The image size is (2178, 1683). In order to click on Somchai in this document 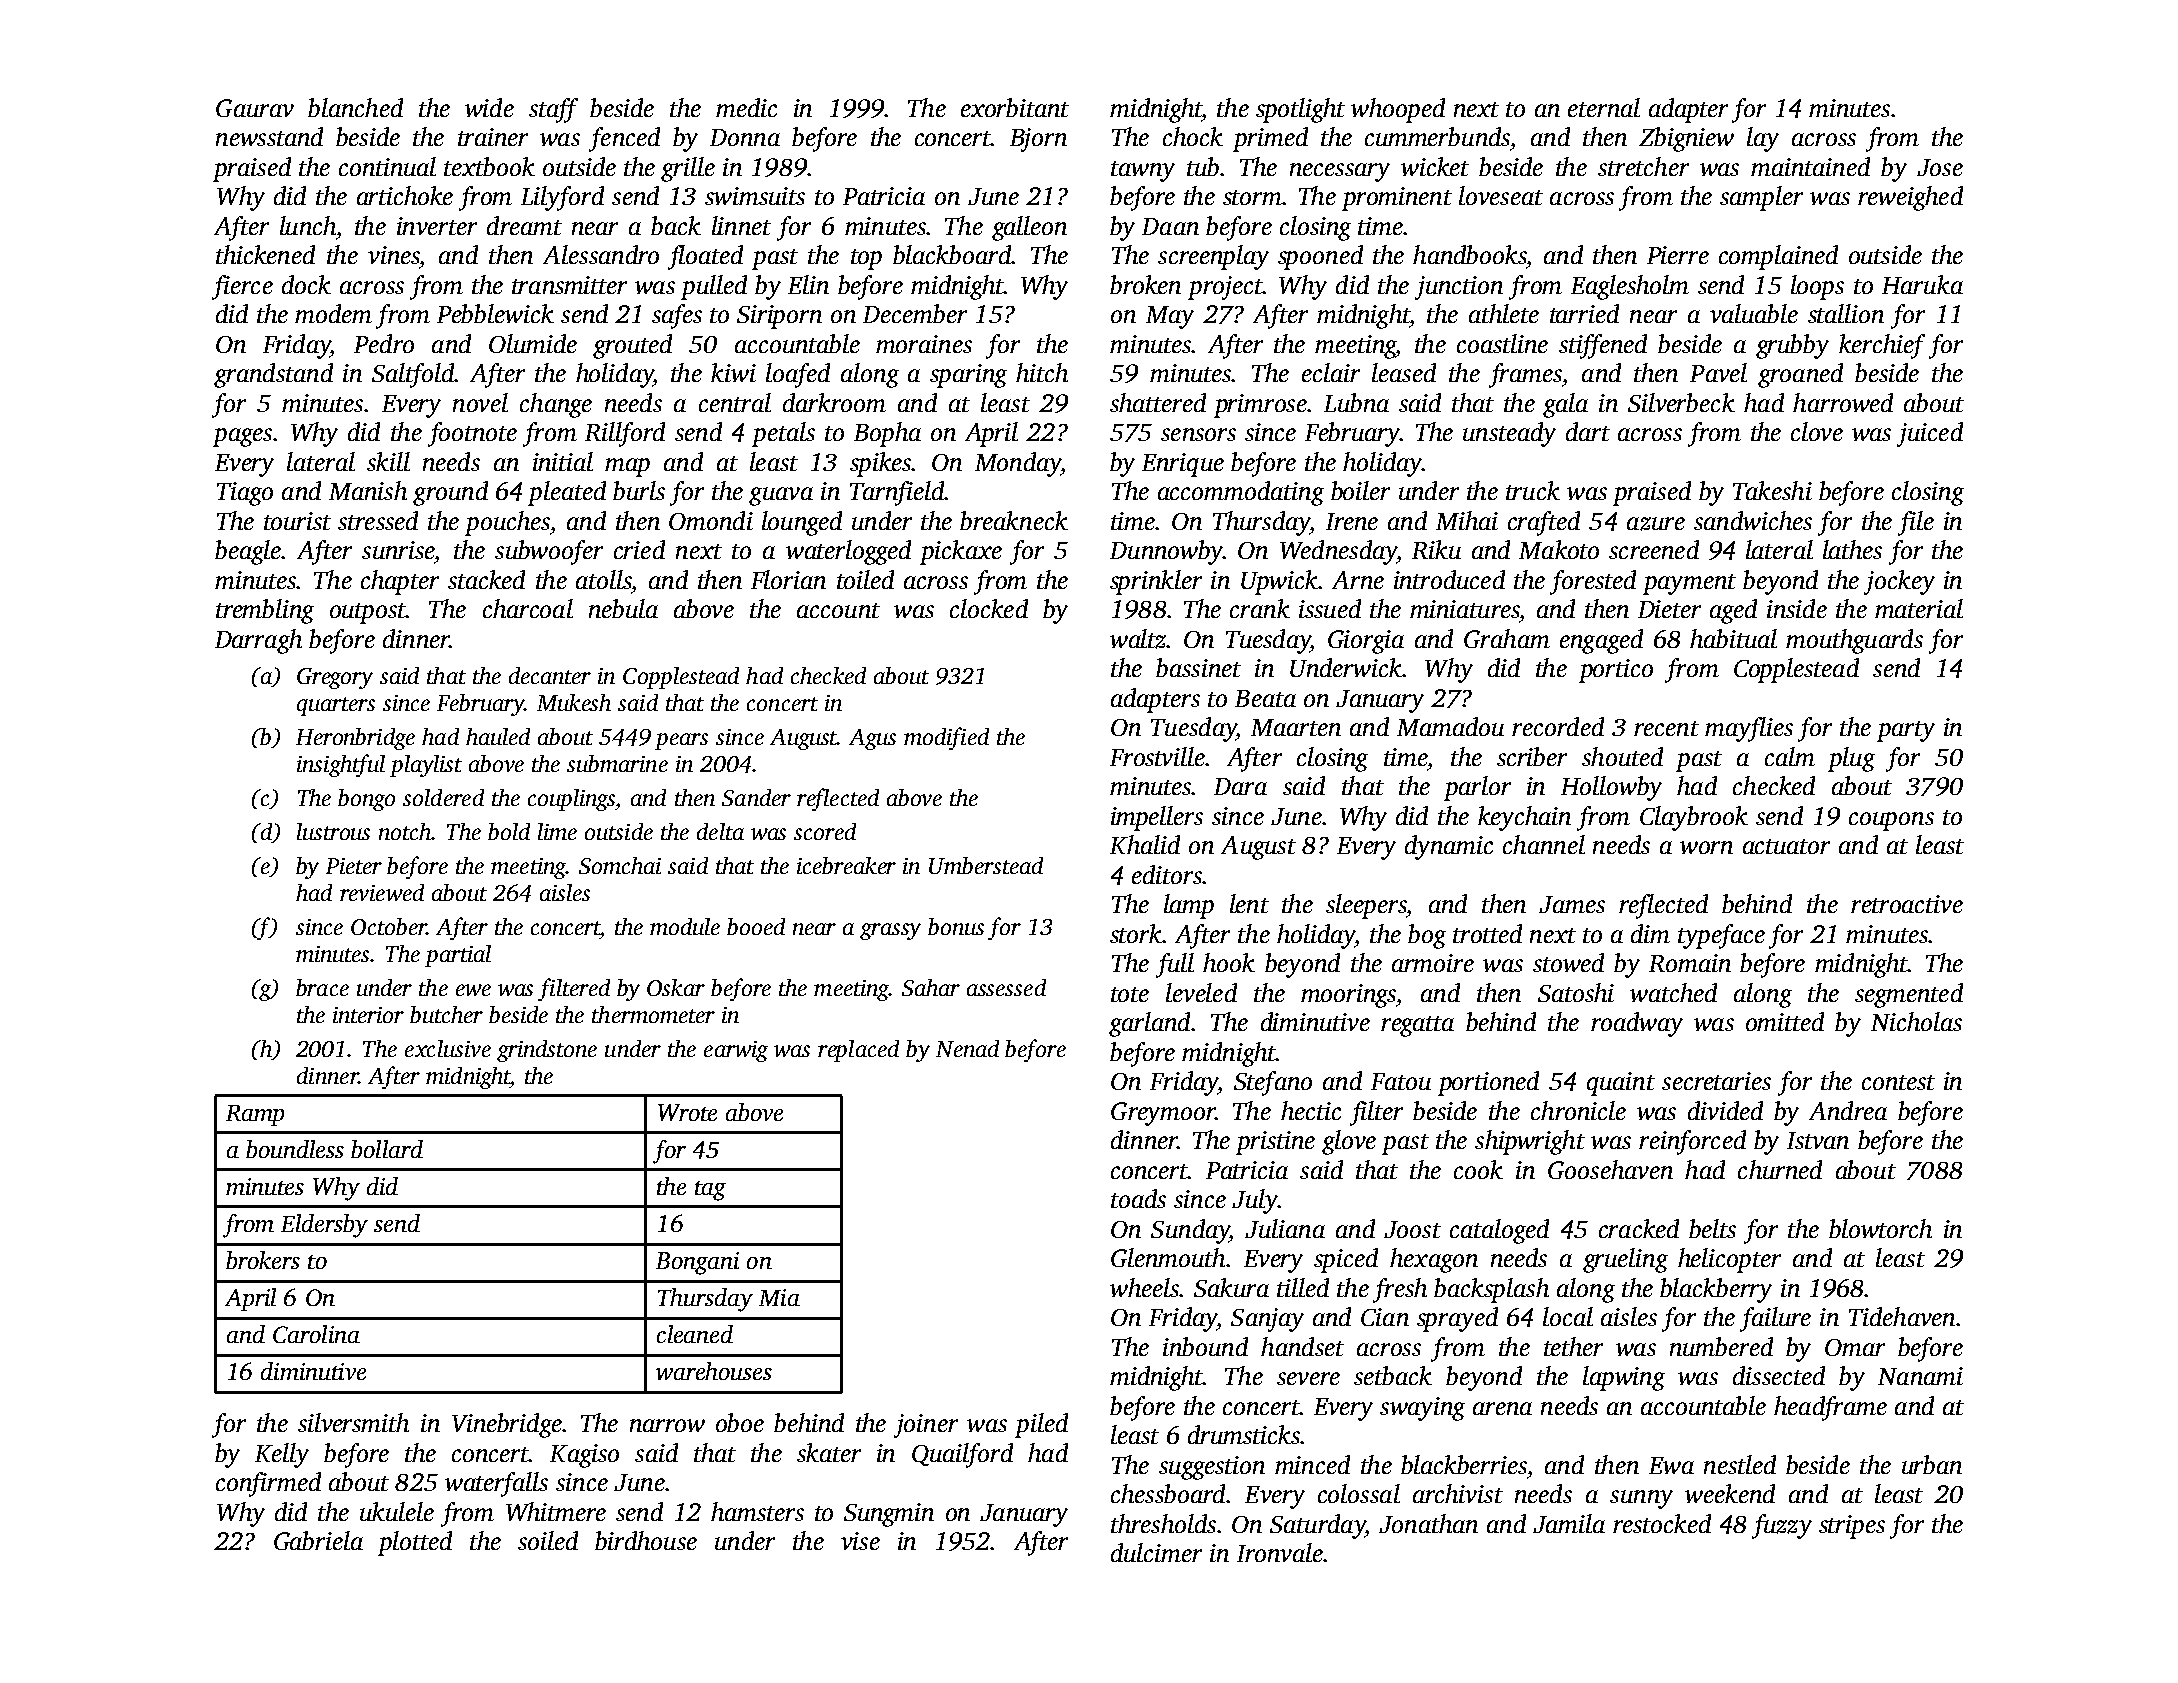, I will do `click(620, 865)`.
